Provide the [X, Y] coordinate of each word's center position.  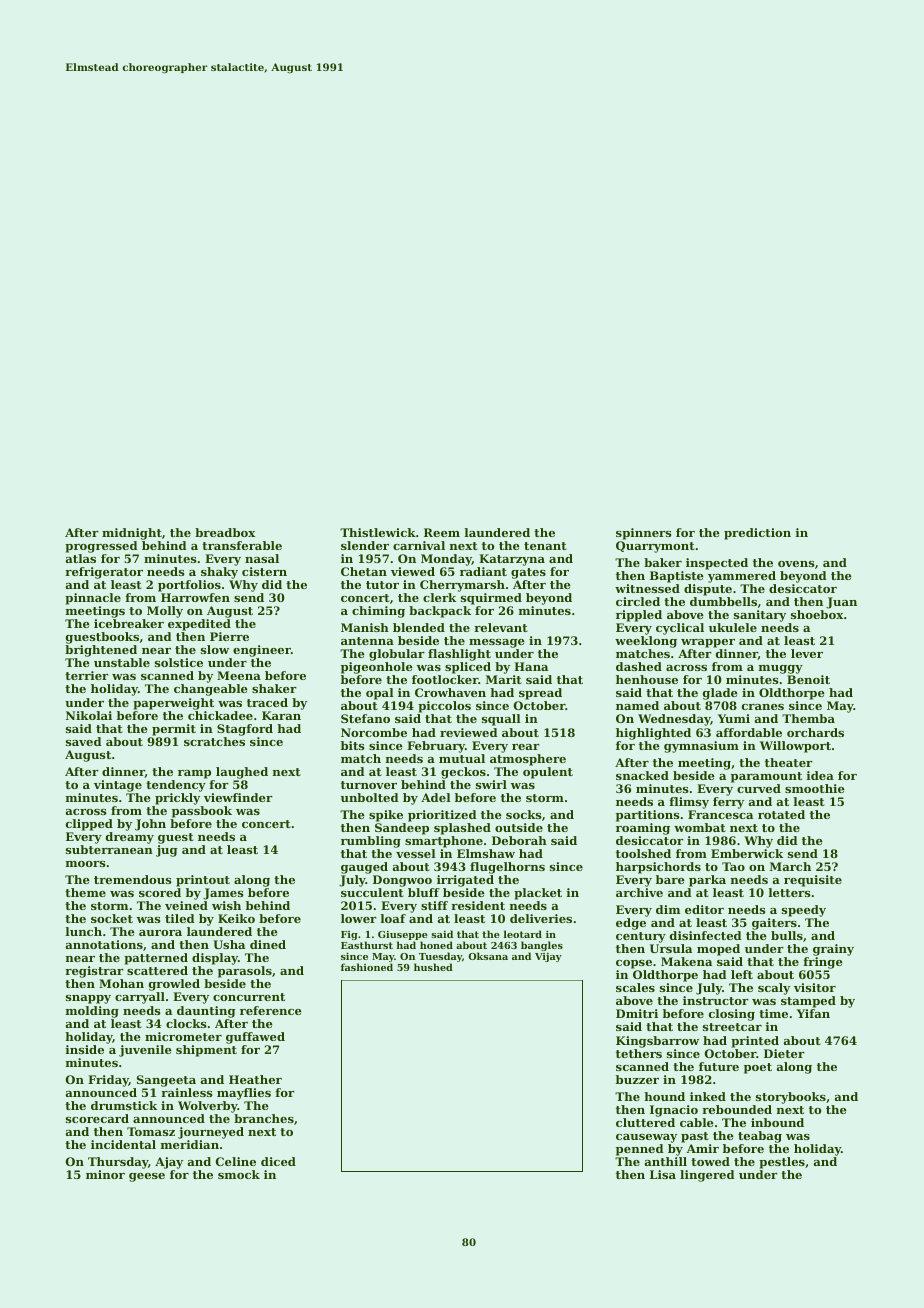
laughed [242, 773]
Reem [442, 532]
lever [807, 653]
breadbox [225, 532]
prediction [757, 534]
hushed [433, 967]
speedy [804, 911]
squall [501, 720]
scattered [157, 970]
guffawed [255, 1038]
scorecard [97, 1118]
